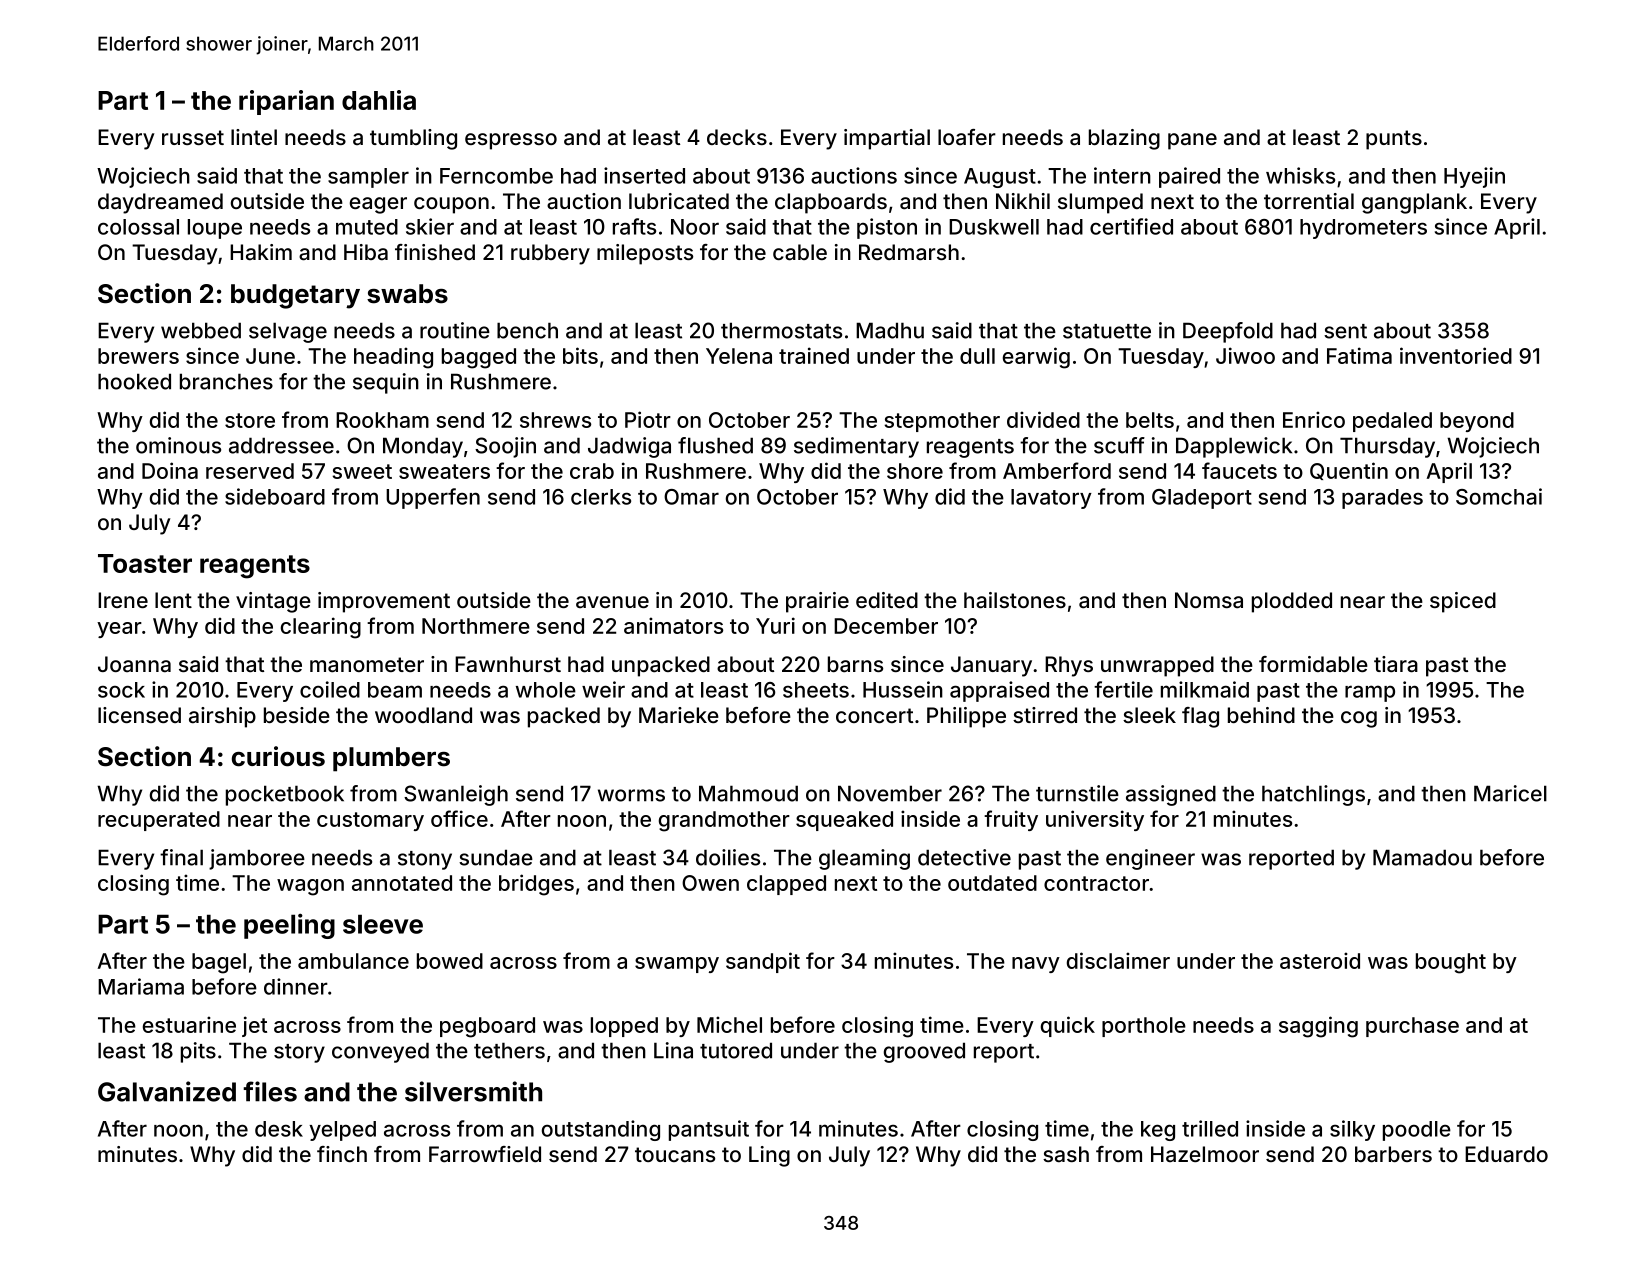 Image resolution: width=1646 pixels, height=1272 pixels. I want to click on assigned, so click(1171, 795).
